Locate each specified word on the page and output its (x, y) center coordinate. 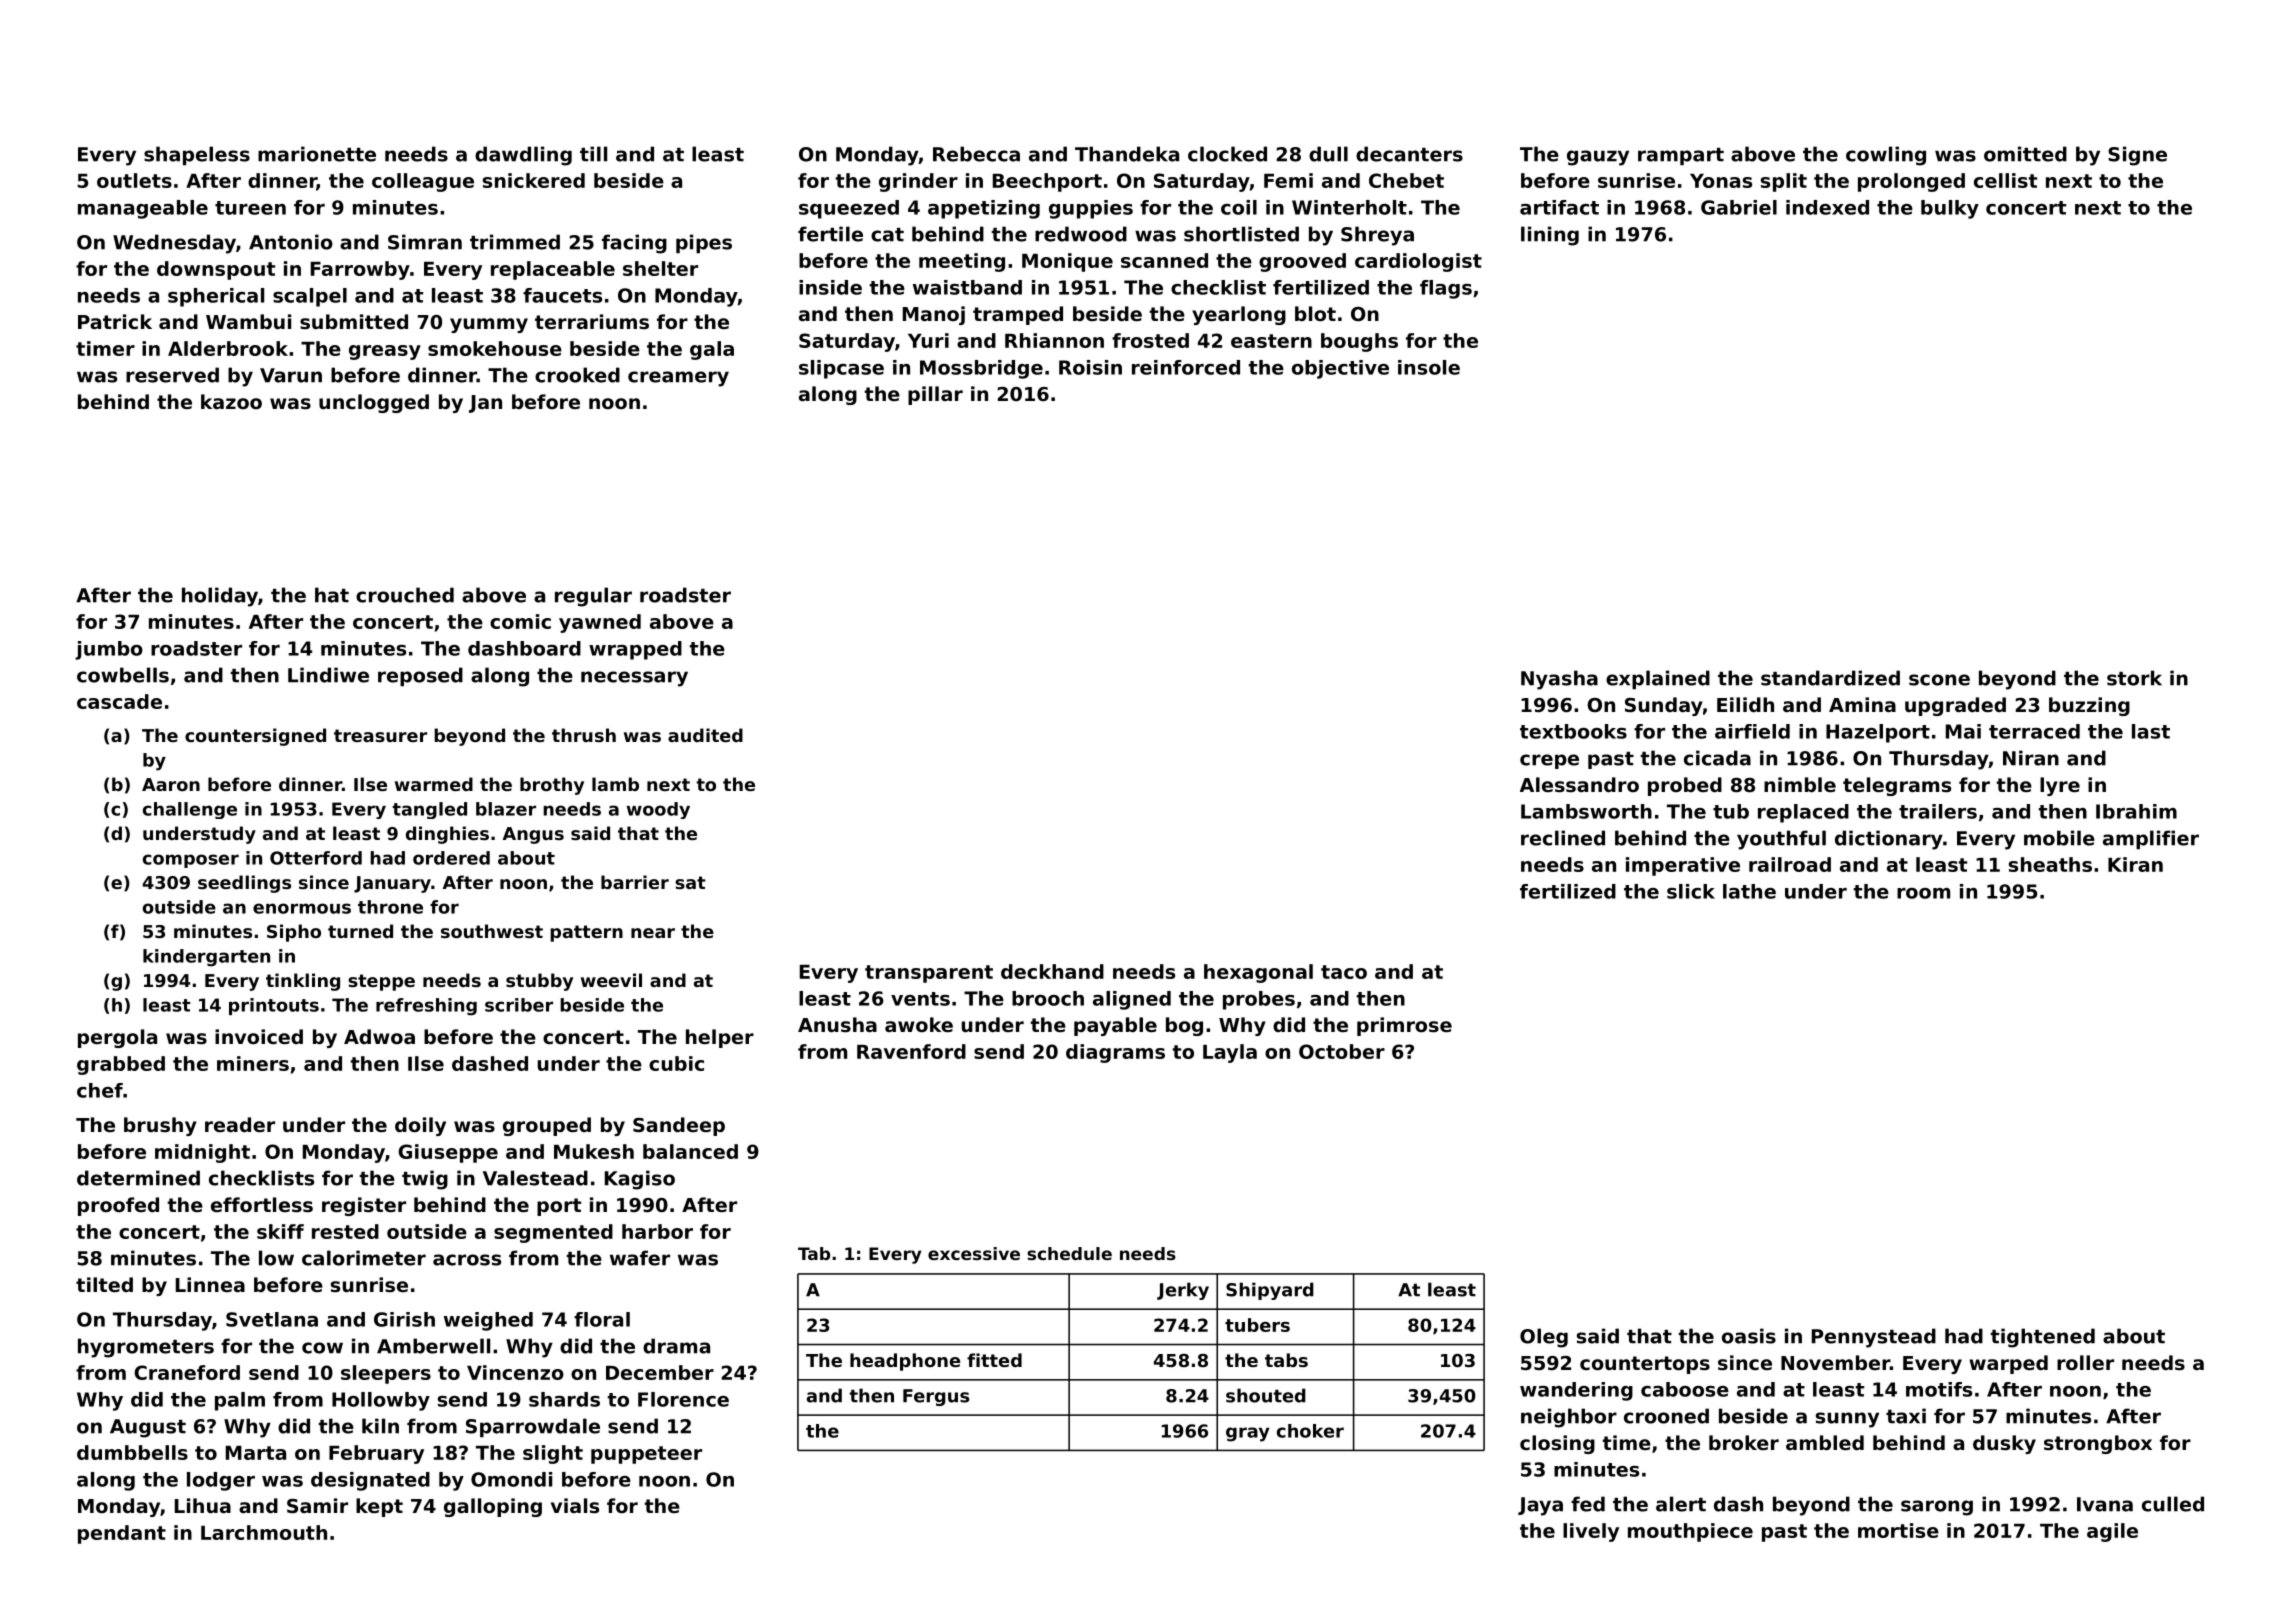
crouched (405, 595)
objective (1340, 369)
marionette (317, 154)
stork (2134, 678)
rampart (1681, 156)
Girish (404, 1319)
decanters (1409, 154)
